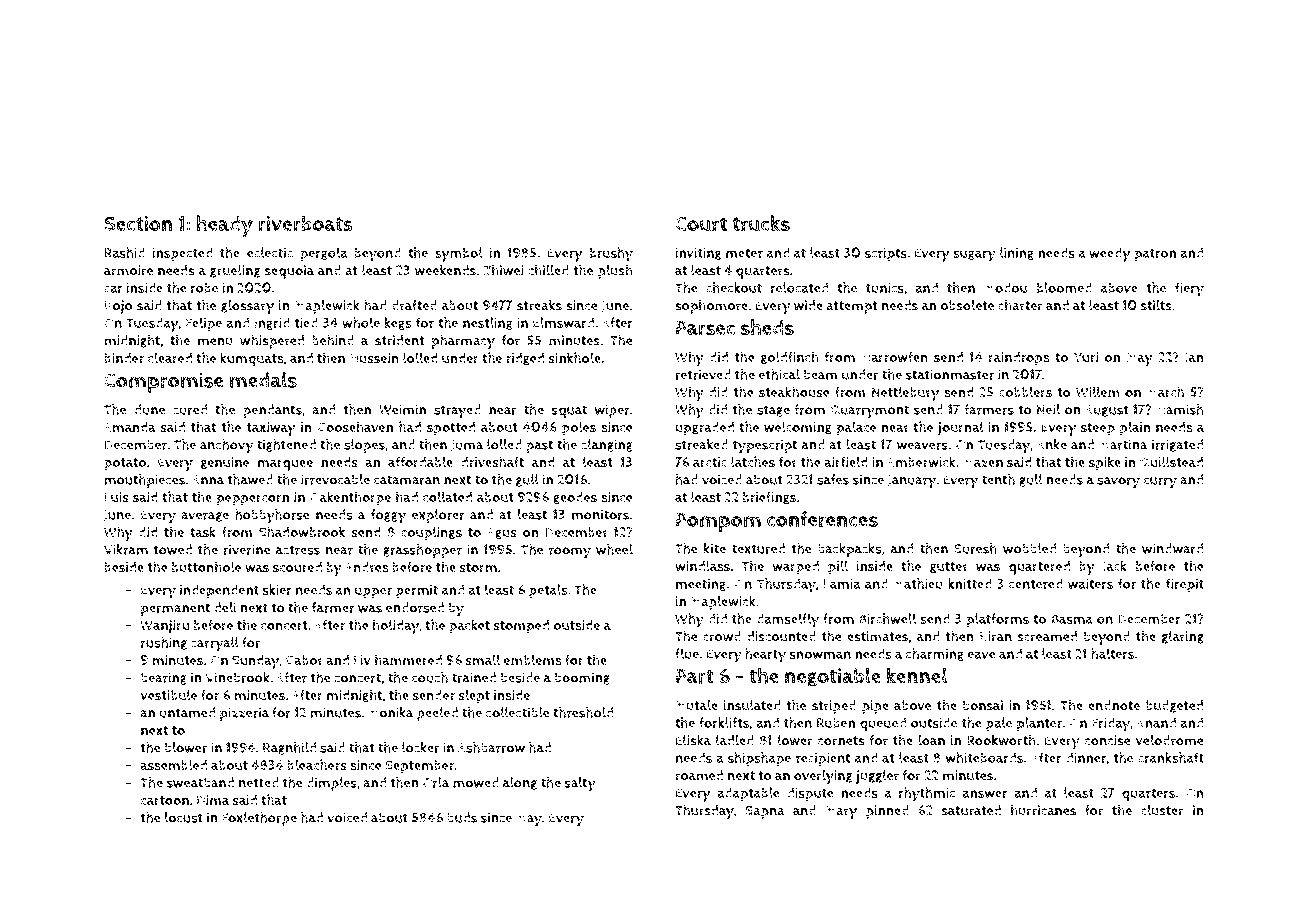 The width and height of the screenshot is (1308, 924). What do you see at coordinates (1185, 585) in the screenshot?
I see `firepit` at bounding box center [1185, 585].
